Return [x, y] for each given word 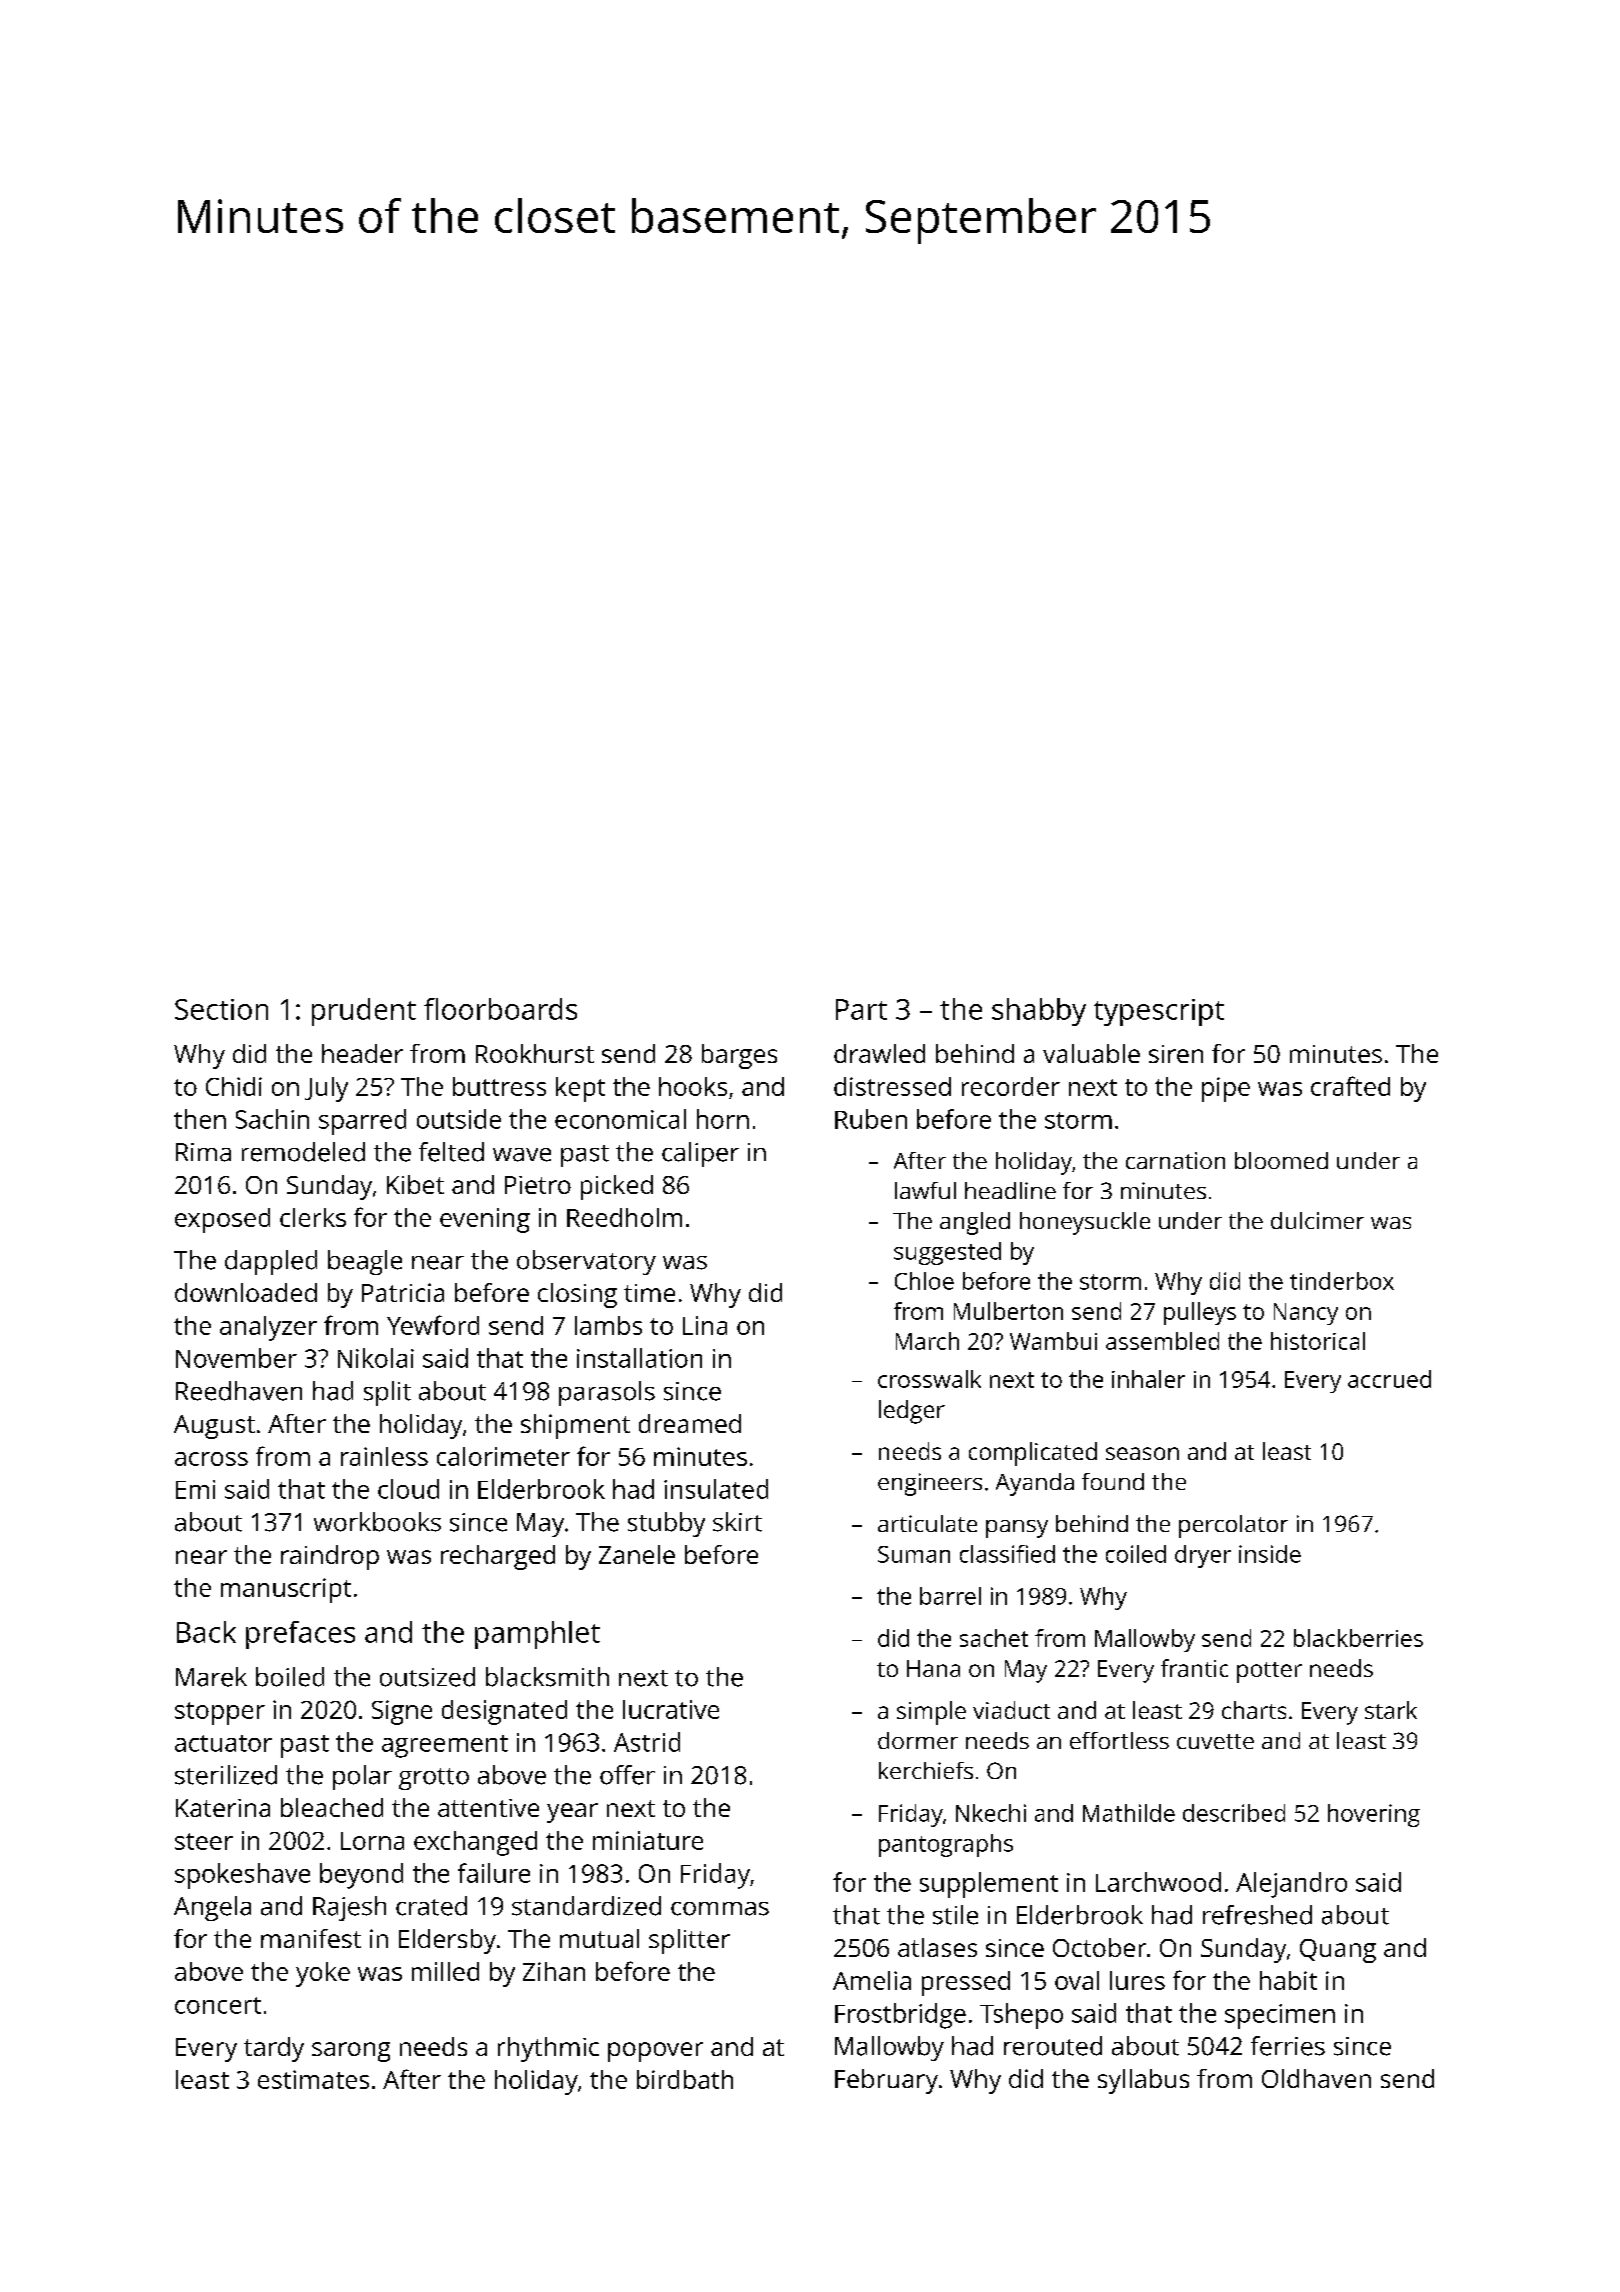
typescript [1159, 1012]
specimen [1280, 2016]
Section [221, 1009]
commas [720, 1909]
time [649, 1293]
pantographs [946, 1845]
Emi [195, 1489]
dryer [1203, 1556]
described [1234, 1813]
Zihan [554, 1971]
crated [431, 1906]
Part [861, 1009]
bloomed [1281, 1160]
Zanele [637, 1554]
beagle [365, 1262]
